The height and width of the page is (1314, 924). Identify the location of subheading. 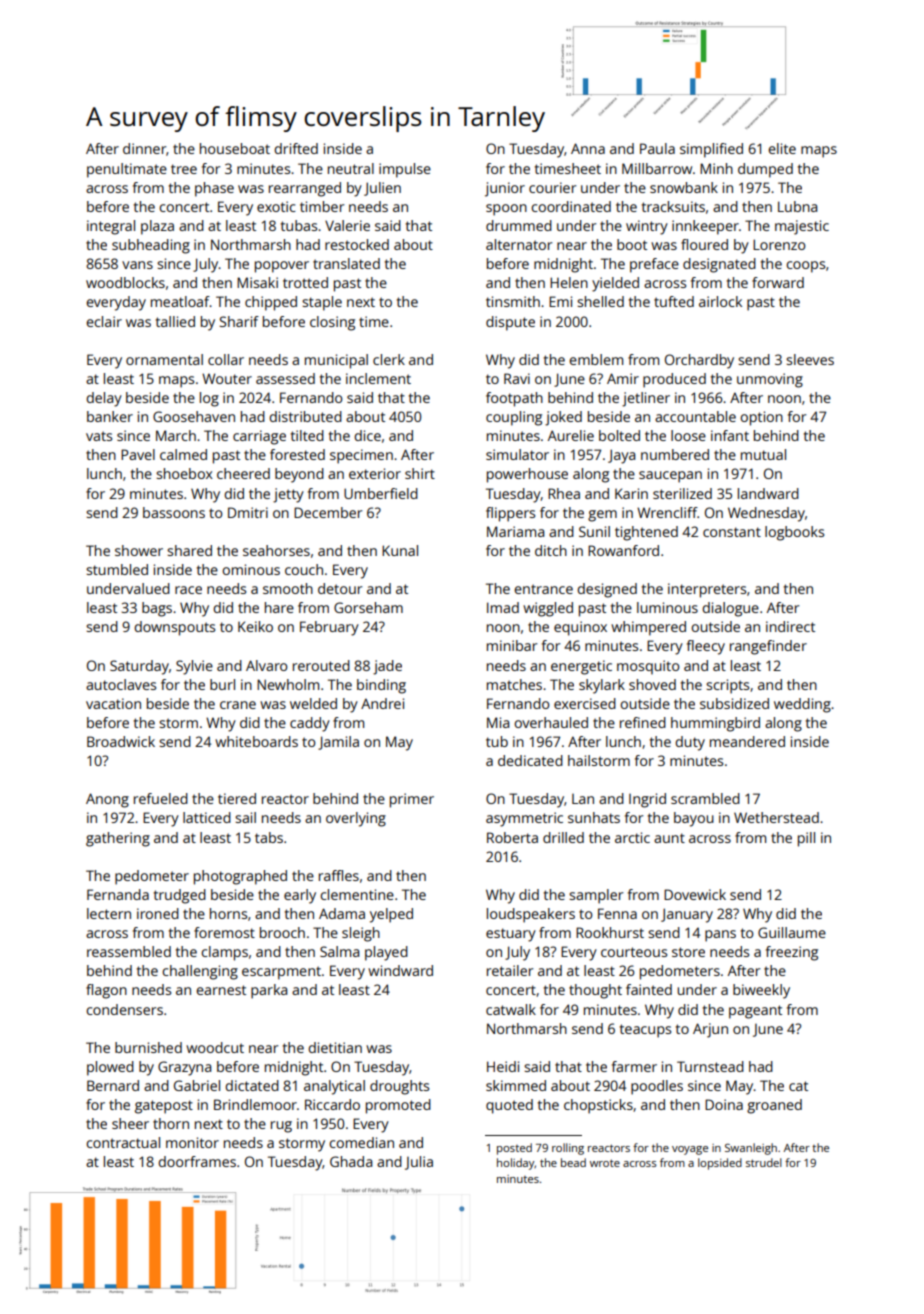
(151, 246).
